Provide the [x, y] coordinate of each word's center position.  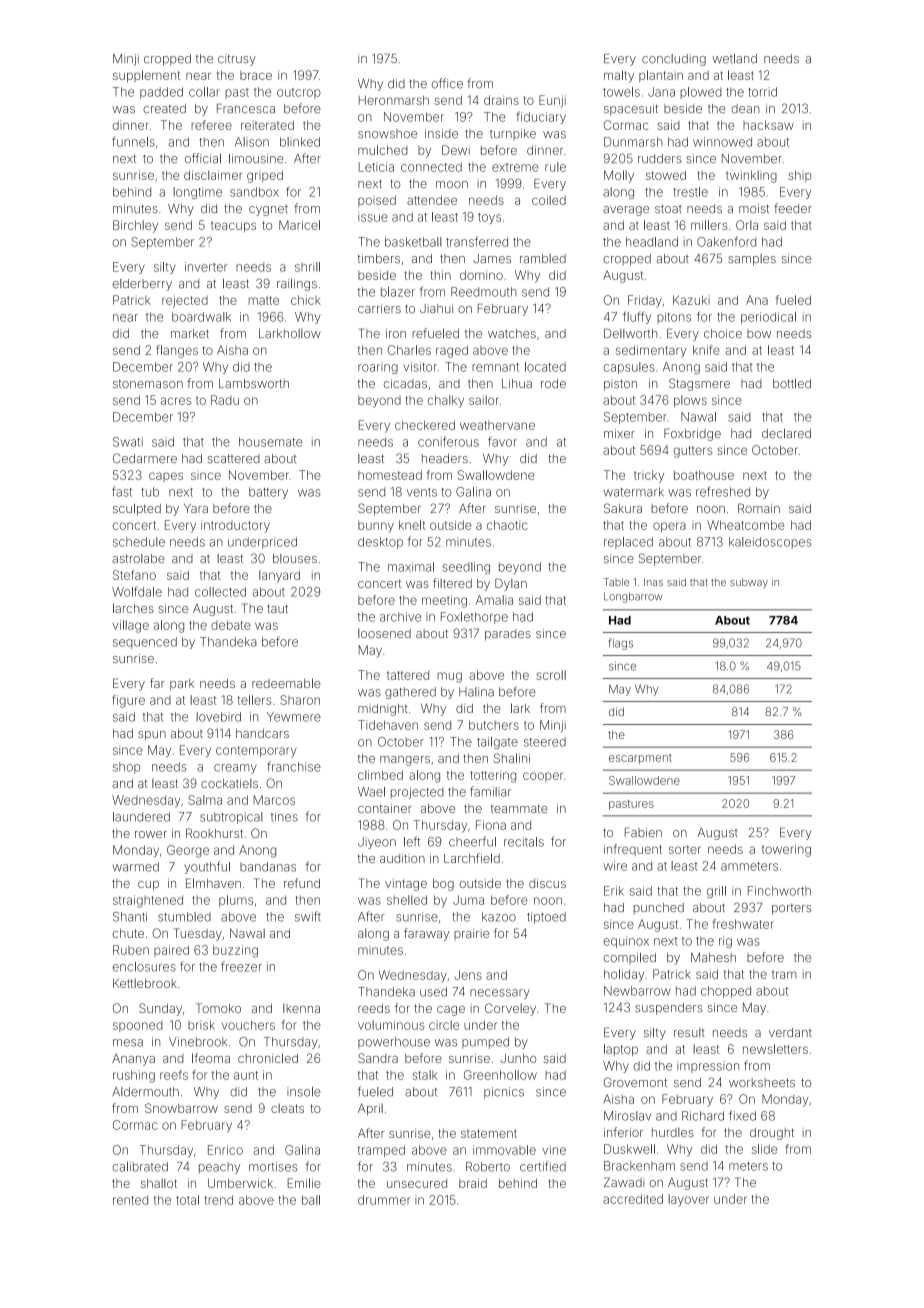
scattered [233, 458]
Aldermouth [145, 1092]
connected [431, 167]
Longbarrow [633, 597]
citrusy [237, 60]
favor [502, 441]
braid [473, 1183]
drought [772, 1134]
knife [706, 350]
